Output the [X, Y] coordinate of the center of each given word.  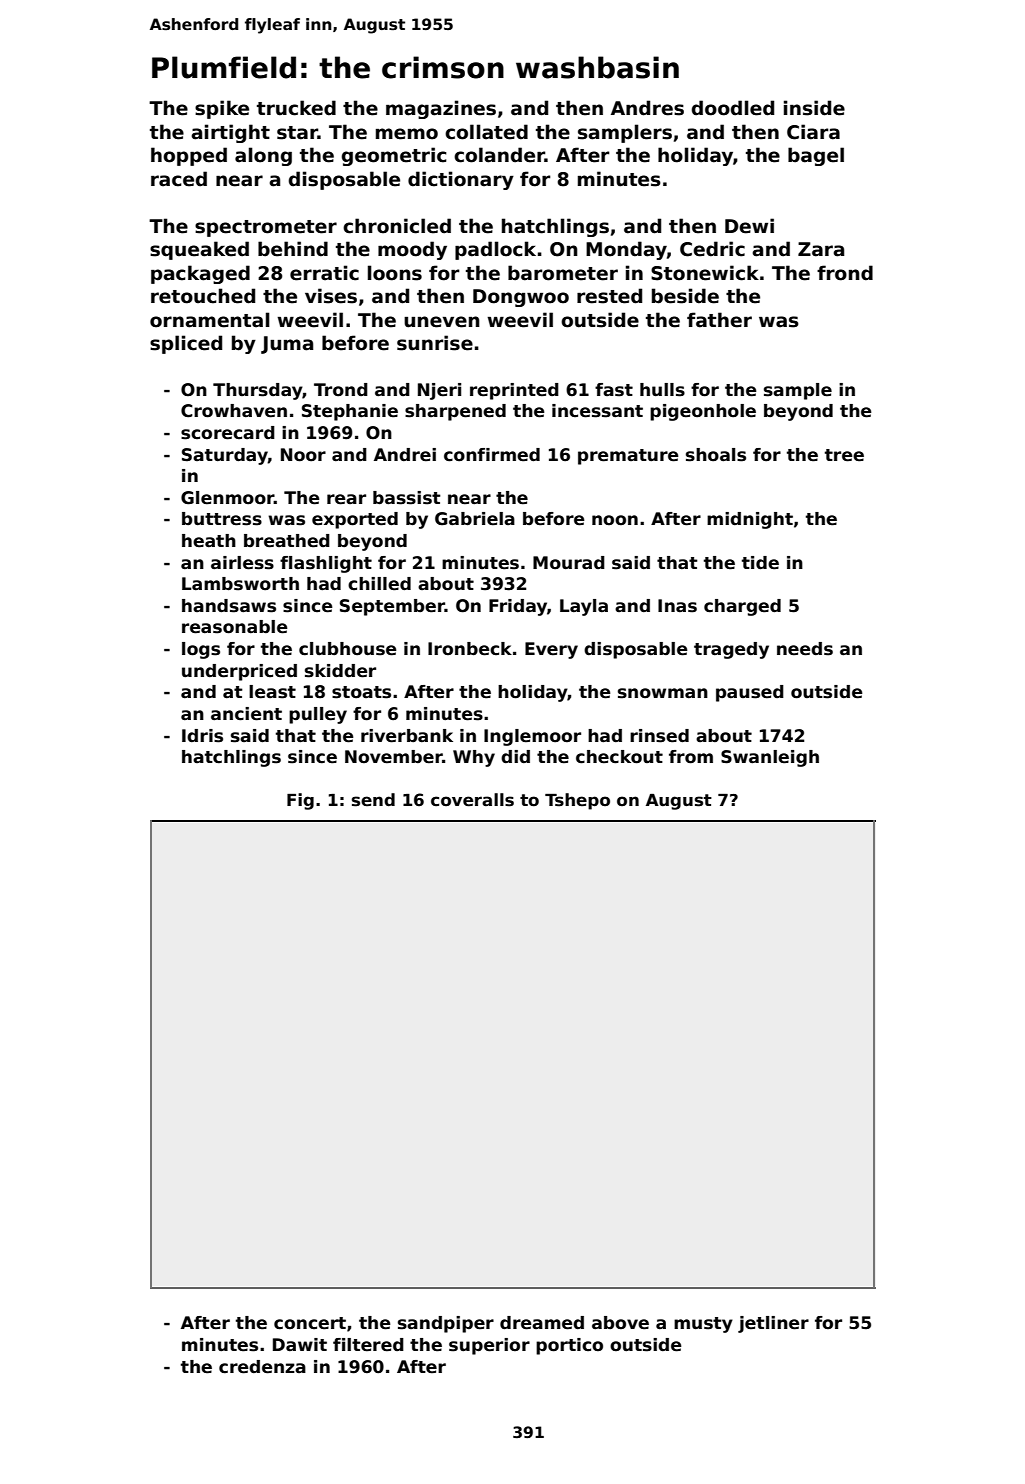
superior [489, 1346]
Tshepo [577, 801]
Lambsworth [240, 584]
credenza [262, 1367]
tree [844, 455]
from [691, 757]
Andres [647, 108]
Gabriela [475, 519]
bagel [816, 156]
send [373, 800]
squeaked [199, 250]
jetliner [773, 1324]
